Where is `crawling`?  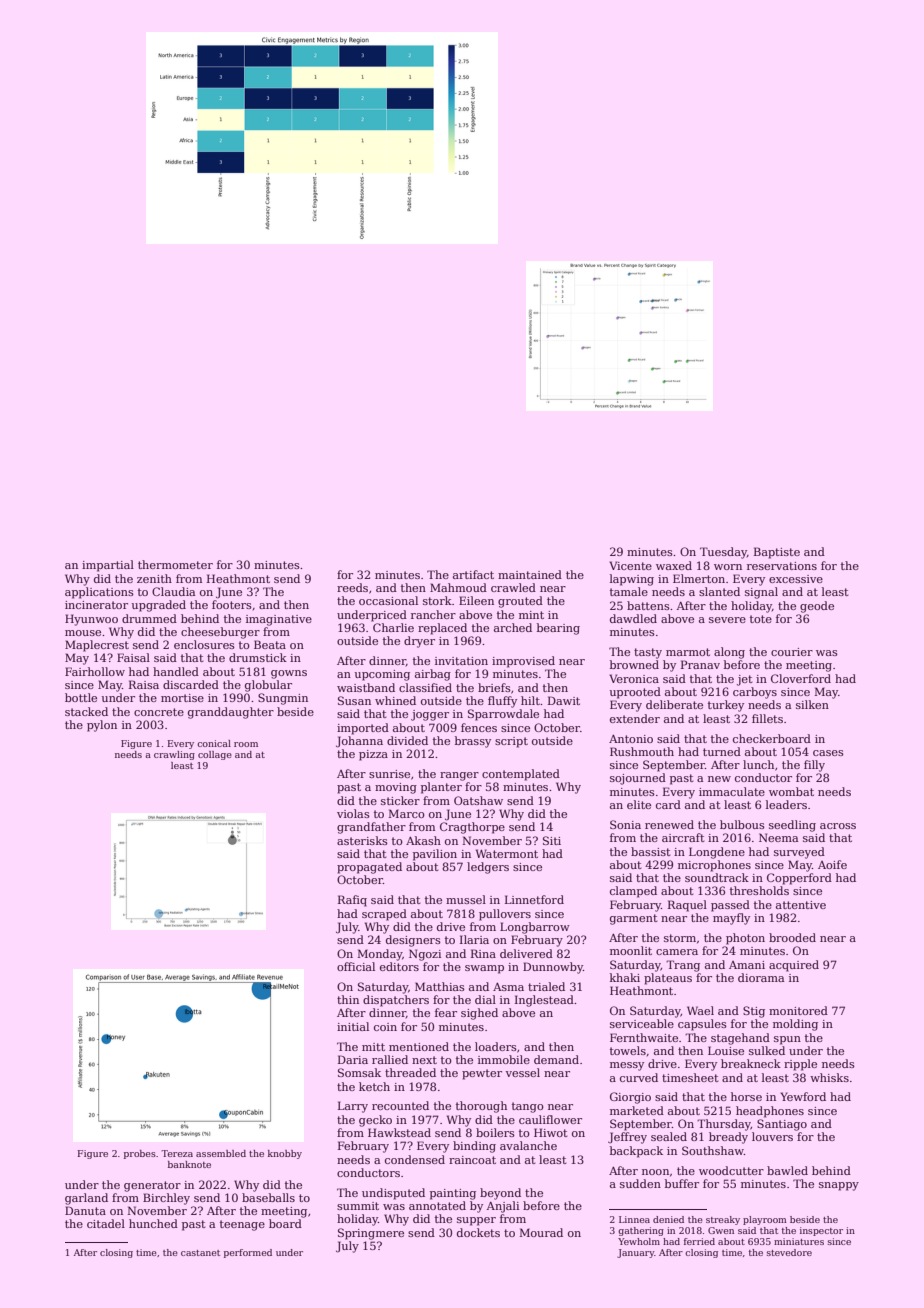
crawling is located at coordinates (174, 755).
